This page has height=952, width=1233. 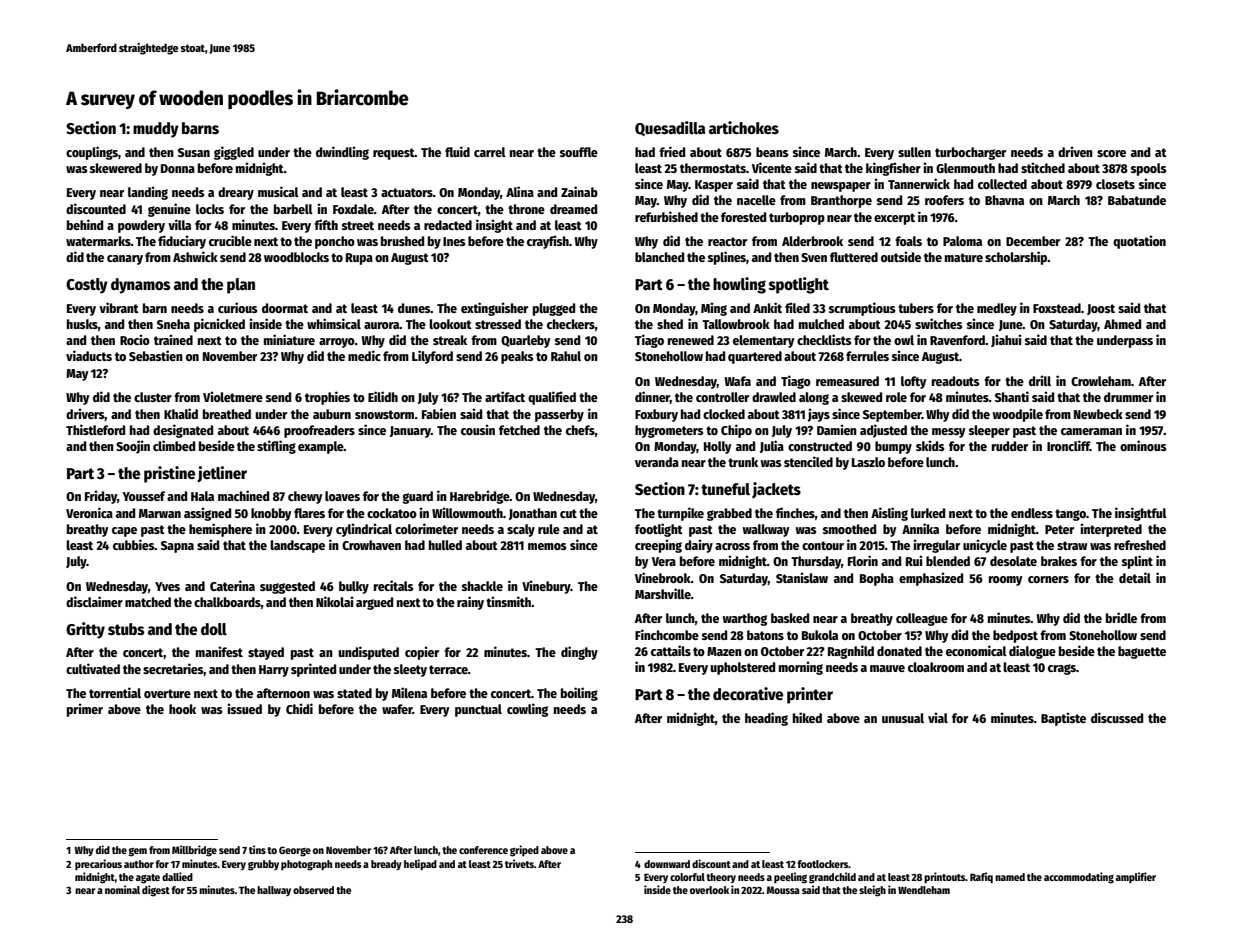 I want to click on Quesadilla, so click(x=670, y=128).
